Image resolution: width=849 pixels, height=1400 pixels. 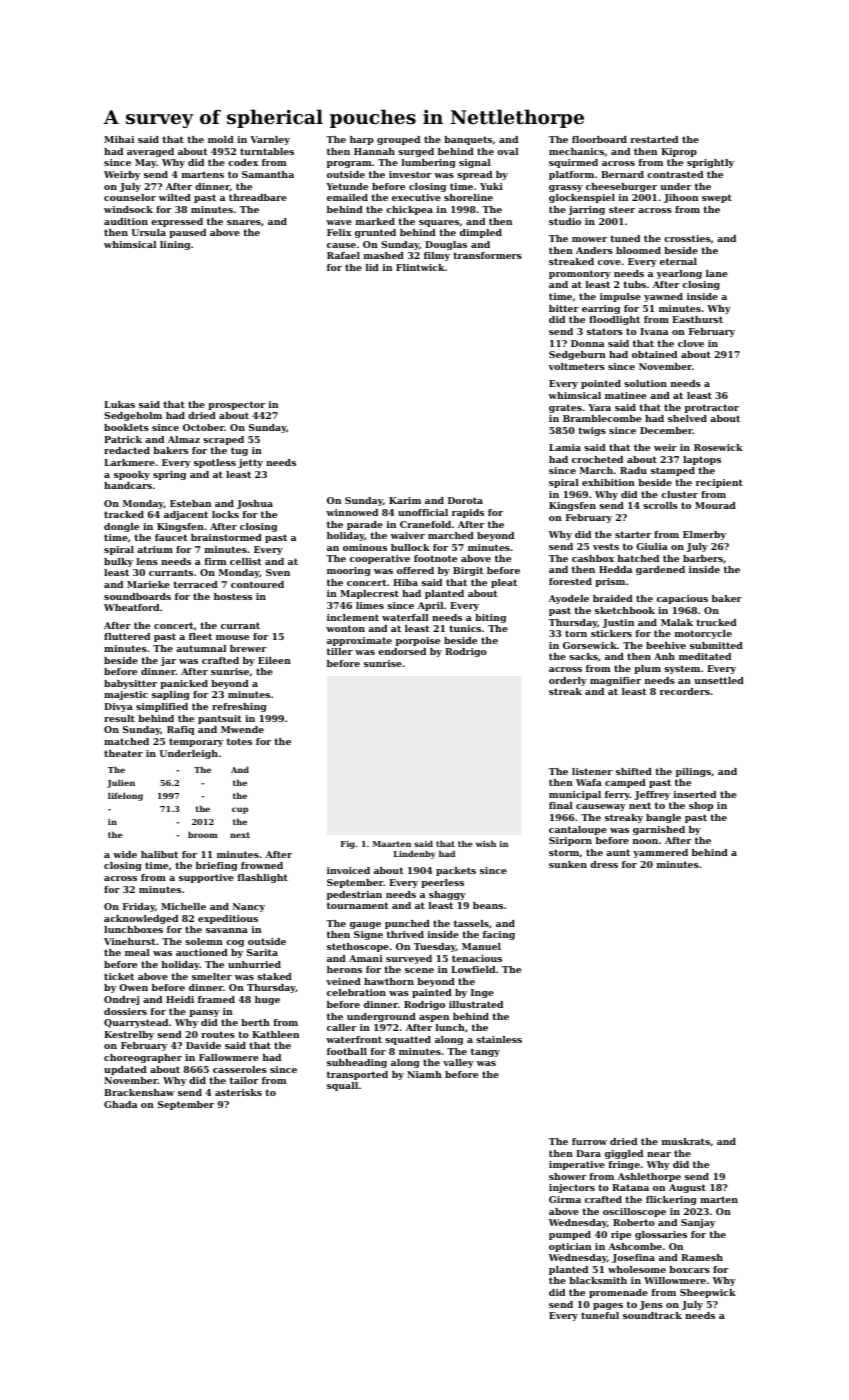 What do you see at coordinates (468, 140) in the screenshot?
I see `banquets` at bounding box center [468, 140].
